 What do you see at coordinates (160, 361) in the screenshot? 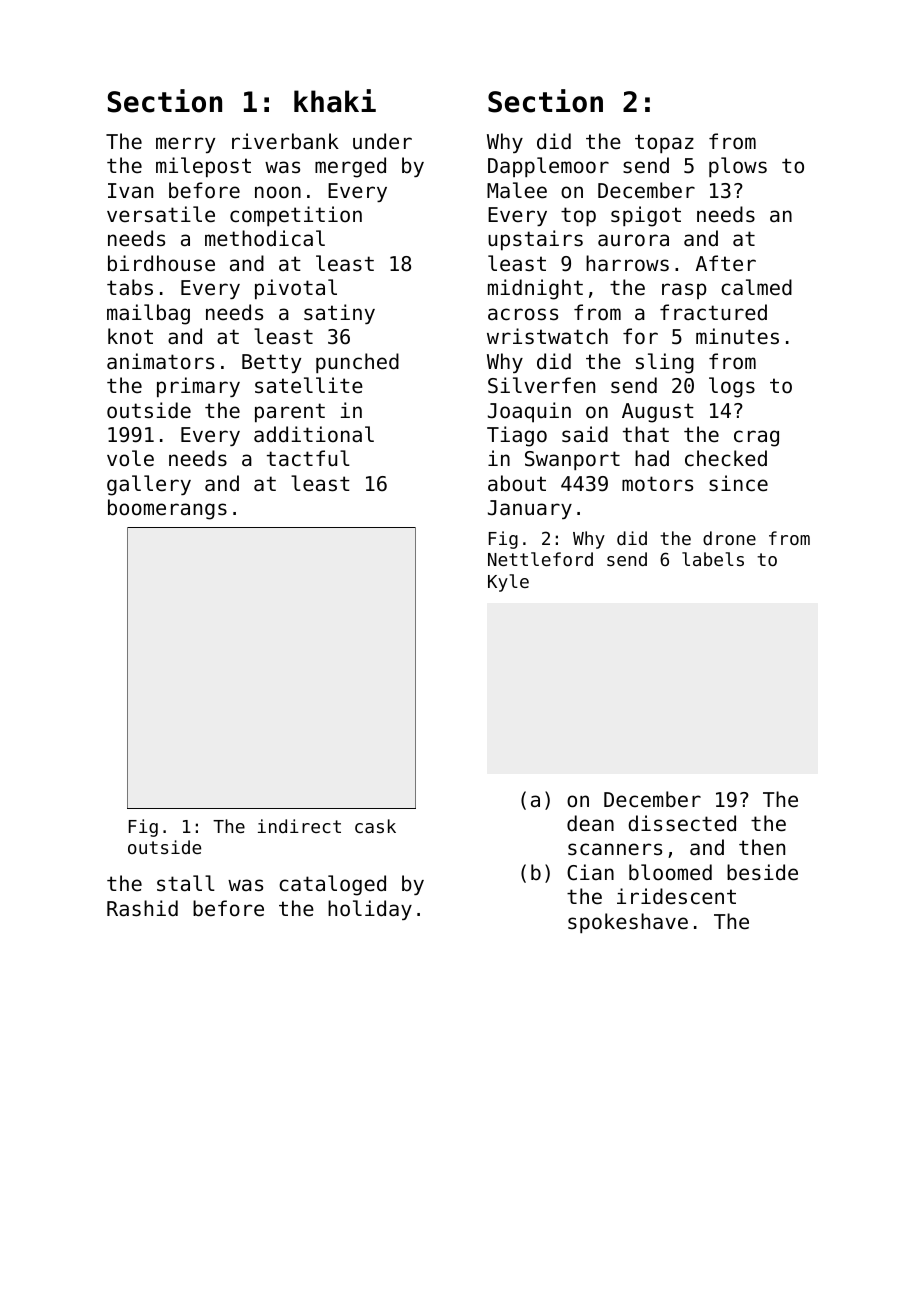
I see `animators` at bounding box center [160, 361].
